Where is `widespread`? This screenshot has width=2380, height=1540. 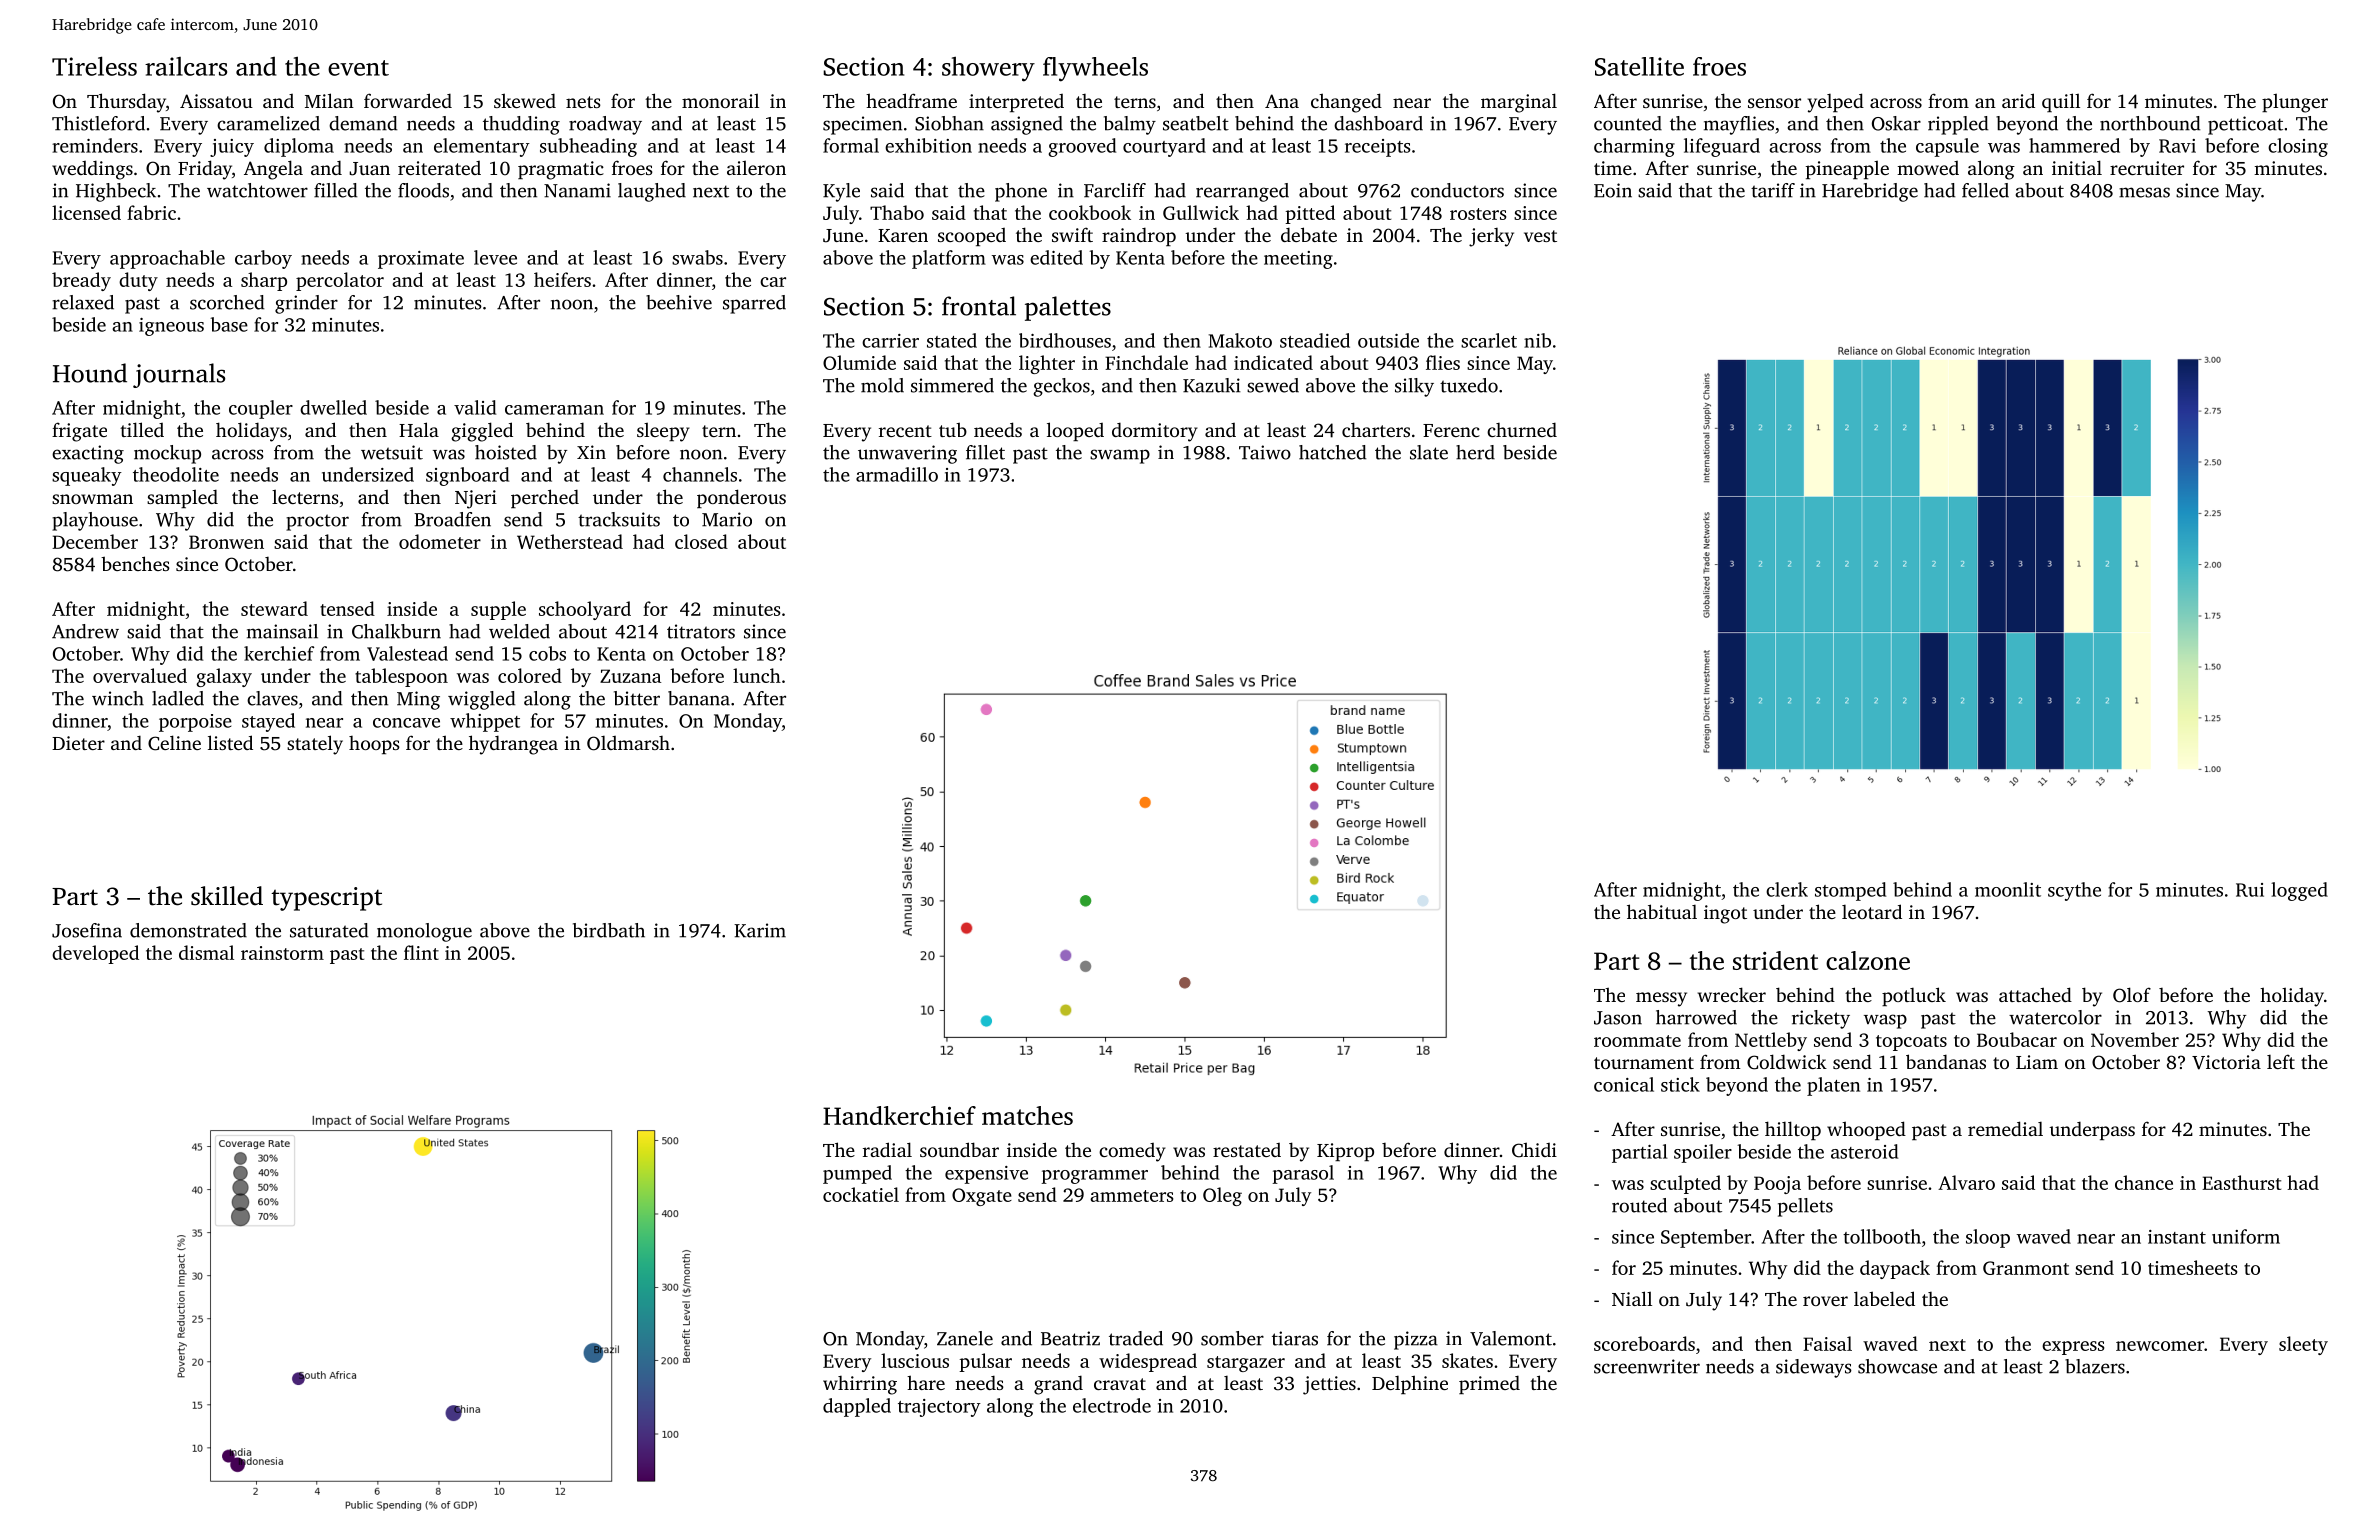
widespread is located at coordinates (1148, 1362).
